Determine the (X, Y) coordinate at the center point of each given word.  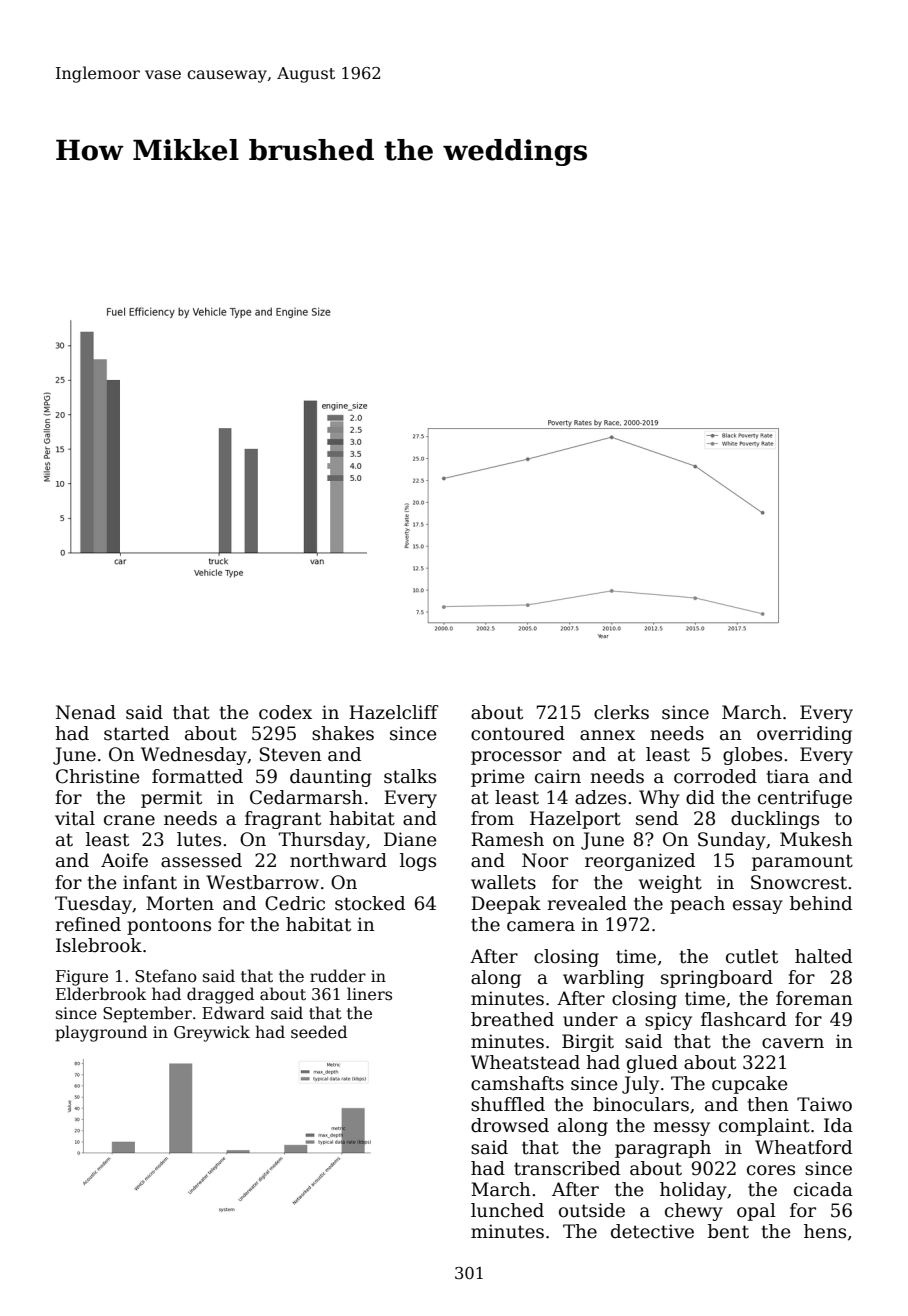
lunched (507, 1210)
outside (592, 1210)
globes (752, 756)
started (136, 733)
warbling (603, 979)
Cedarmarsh (306, 797)
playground (101, 1033)
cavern (793, 1043)
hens (825, 1231)
